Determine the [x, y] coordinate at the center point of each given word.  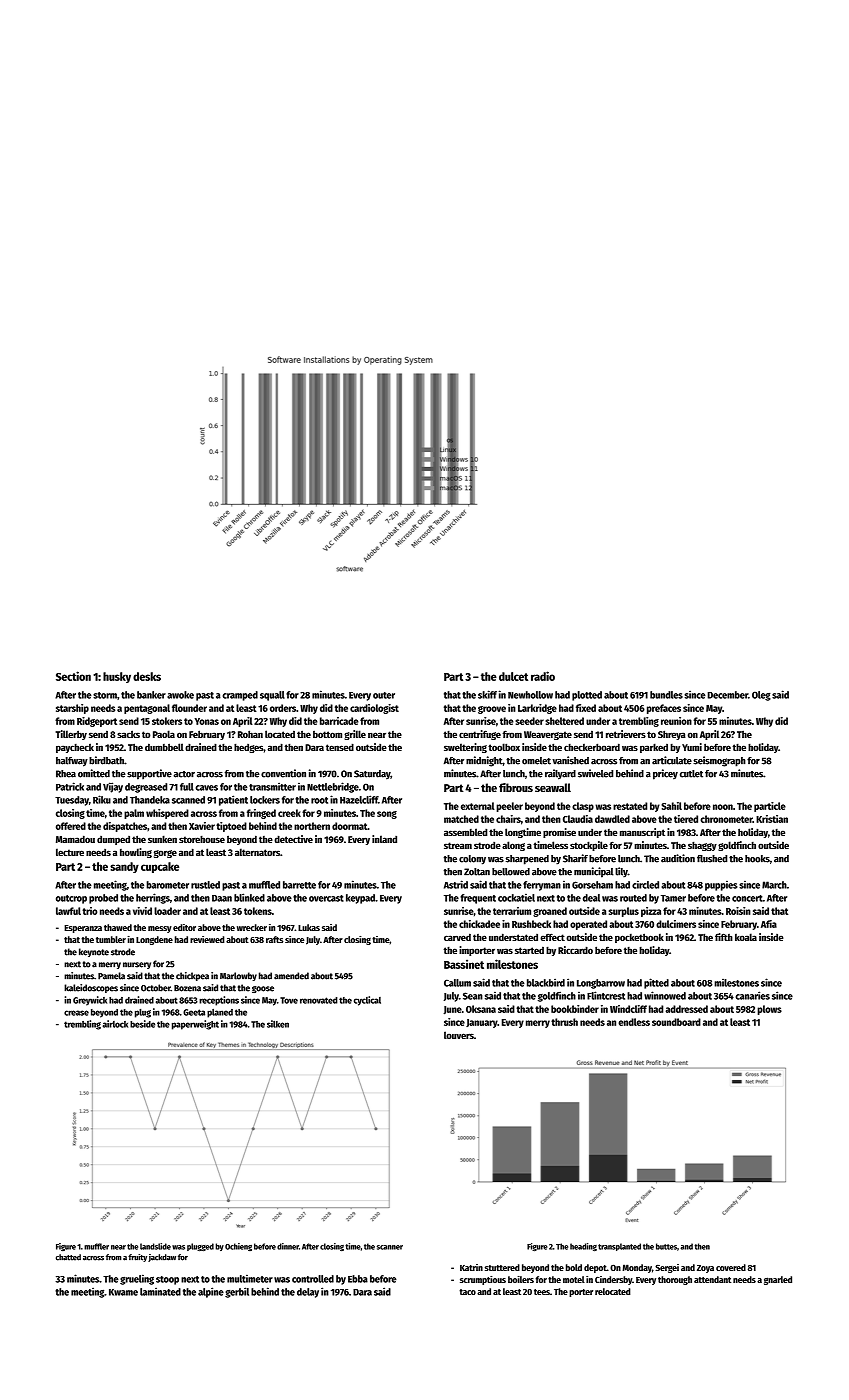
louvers [459, 1035]
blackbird [546, 982]
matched [461, 819]
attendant [712, 1279]
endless [634, 1022]
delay [308, 1293]
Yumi [692, 747]
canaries [752, 995]
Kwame [123, 1292]
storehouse [202, 839]
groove [492, 710]
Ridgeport [97, 722]
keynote [94, 952]
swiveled [595, 773]
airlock [115, 1024]
